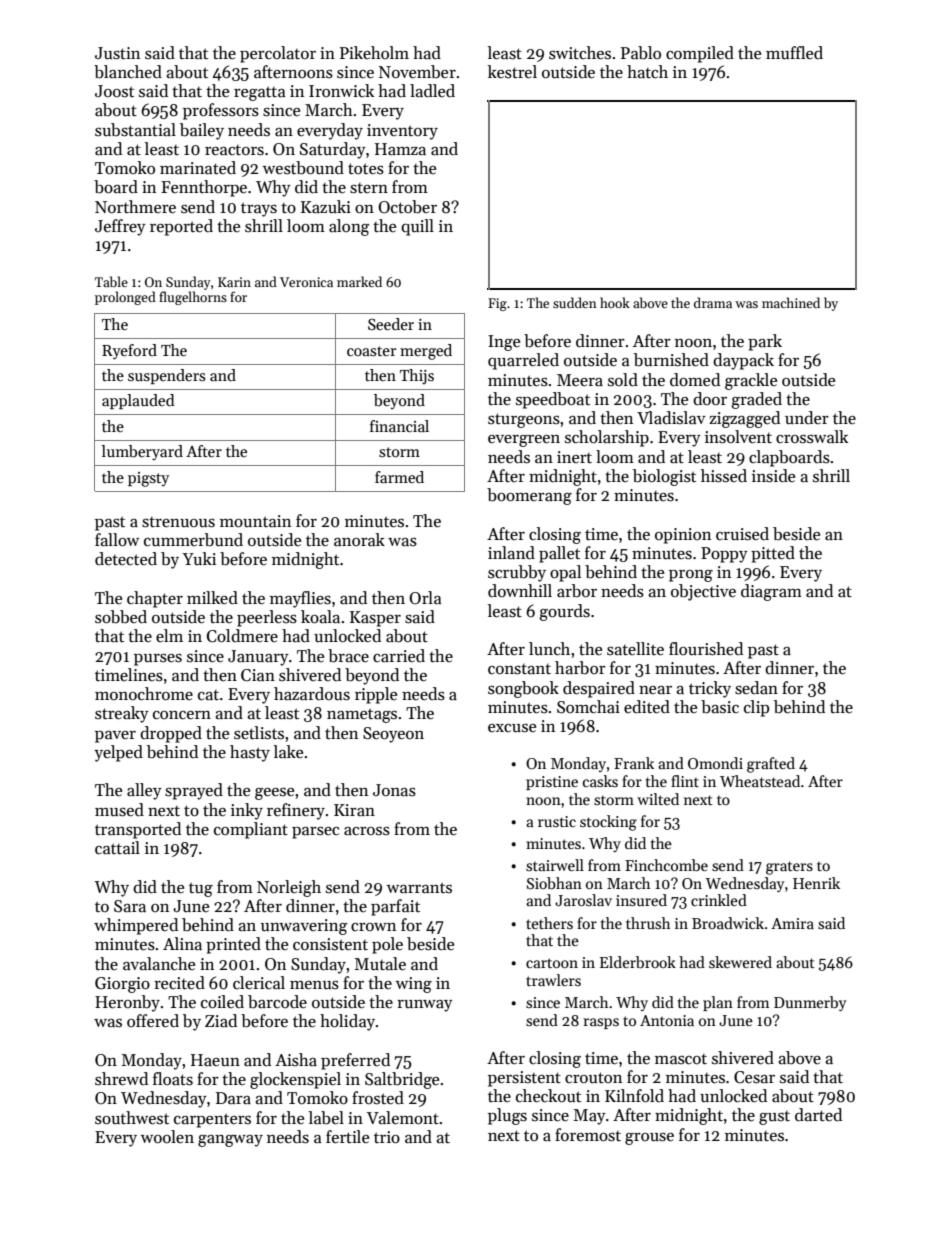  I want to click on mayflies, so click(300, 599).
